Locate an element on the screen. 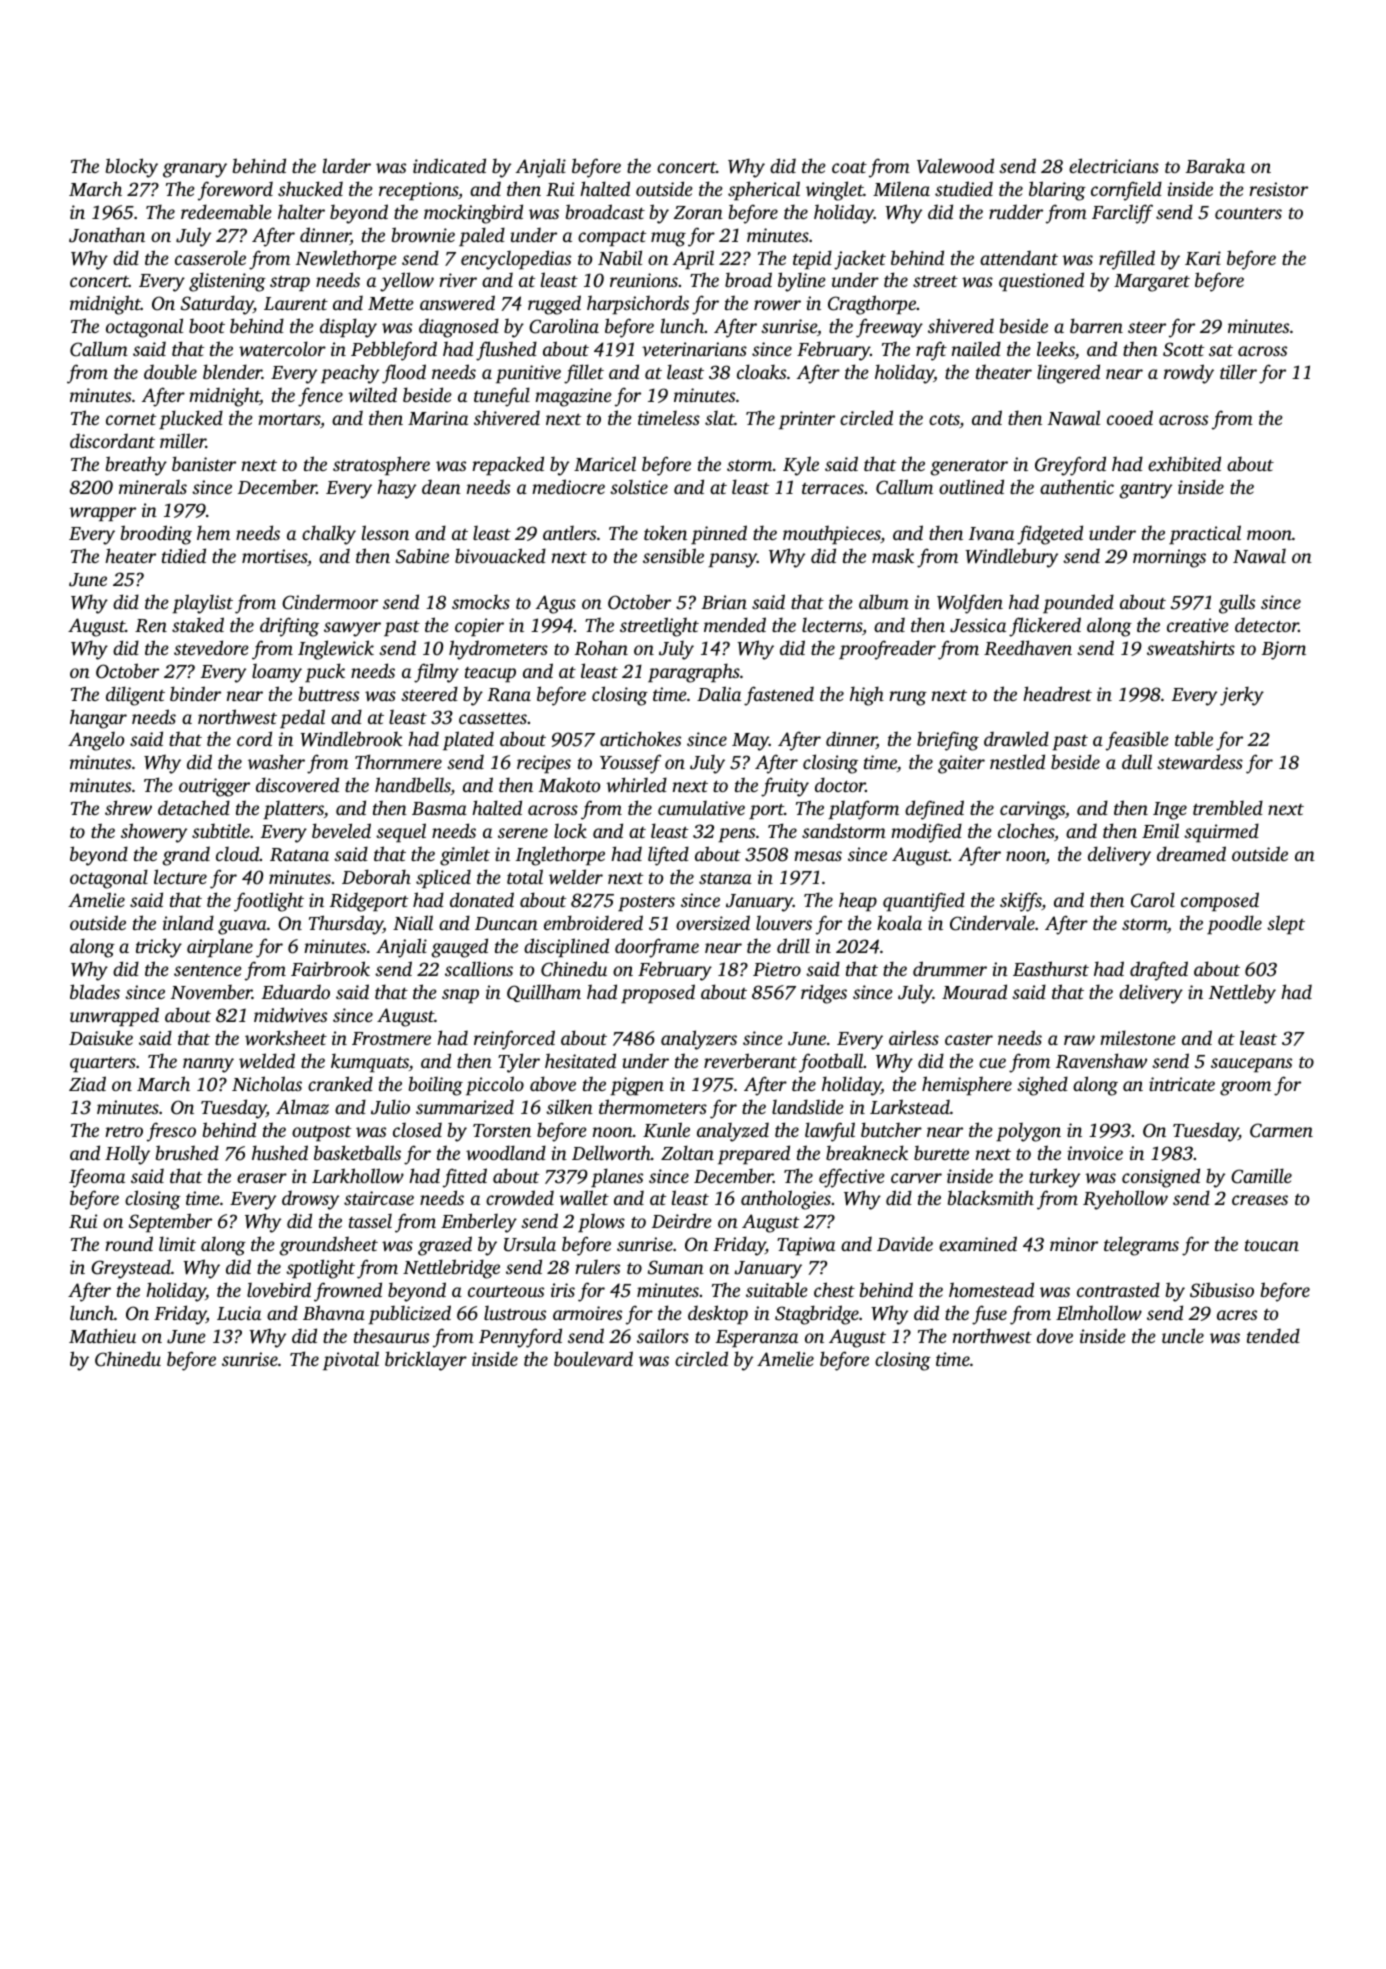  airplane is located at coordinates (220, 947).
